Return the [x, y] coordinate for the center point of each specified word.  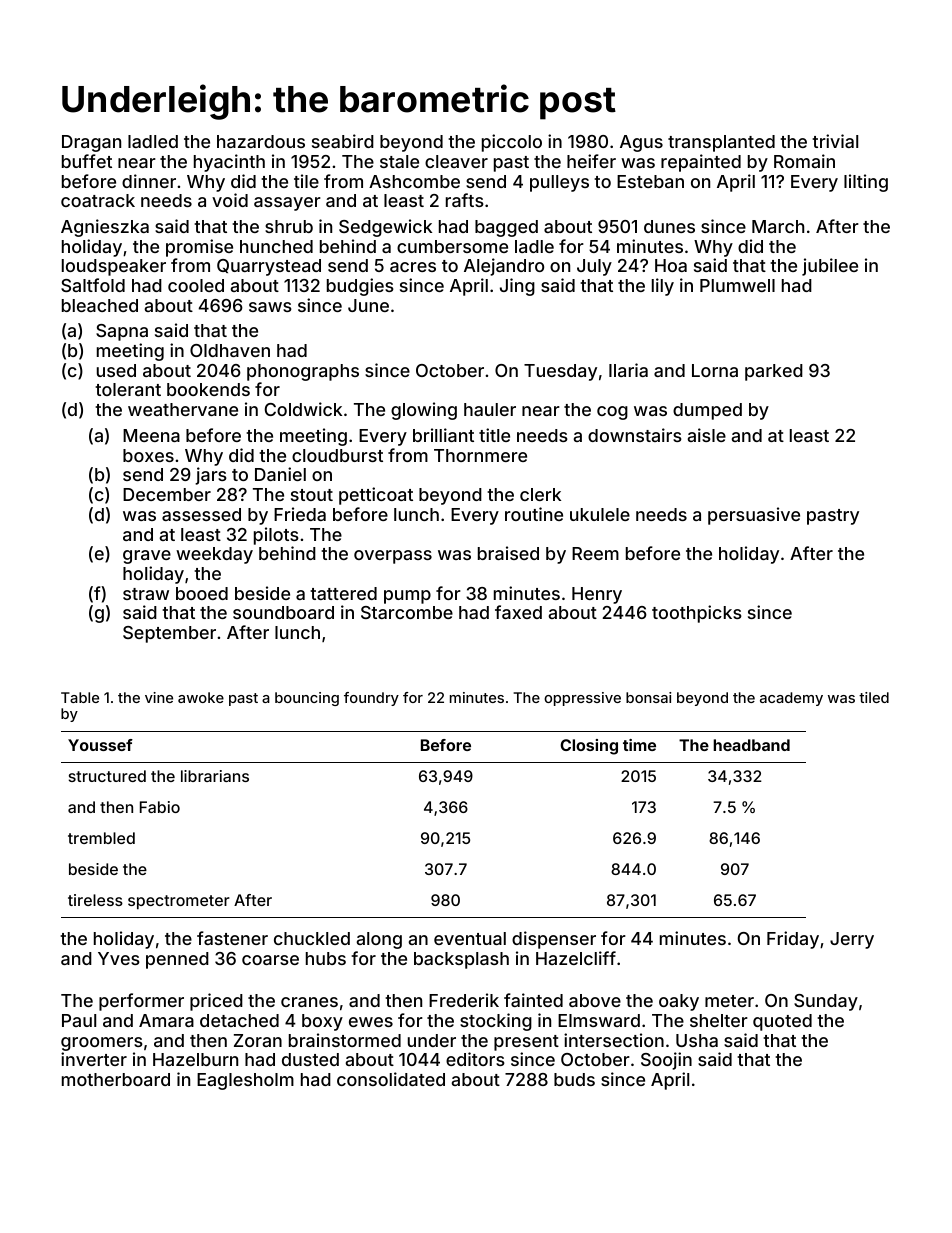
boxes [148, 455]
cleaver [456, 161]
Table [80, 697]
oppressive [582, 699]
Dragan [91, 143]
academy [791, 699]
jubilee [830, 267]
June [368, 305]
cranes [309, 1002]
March [778, 226]
